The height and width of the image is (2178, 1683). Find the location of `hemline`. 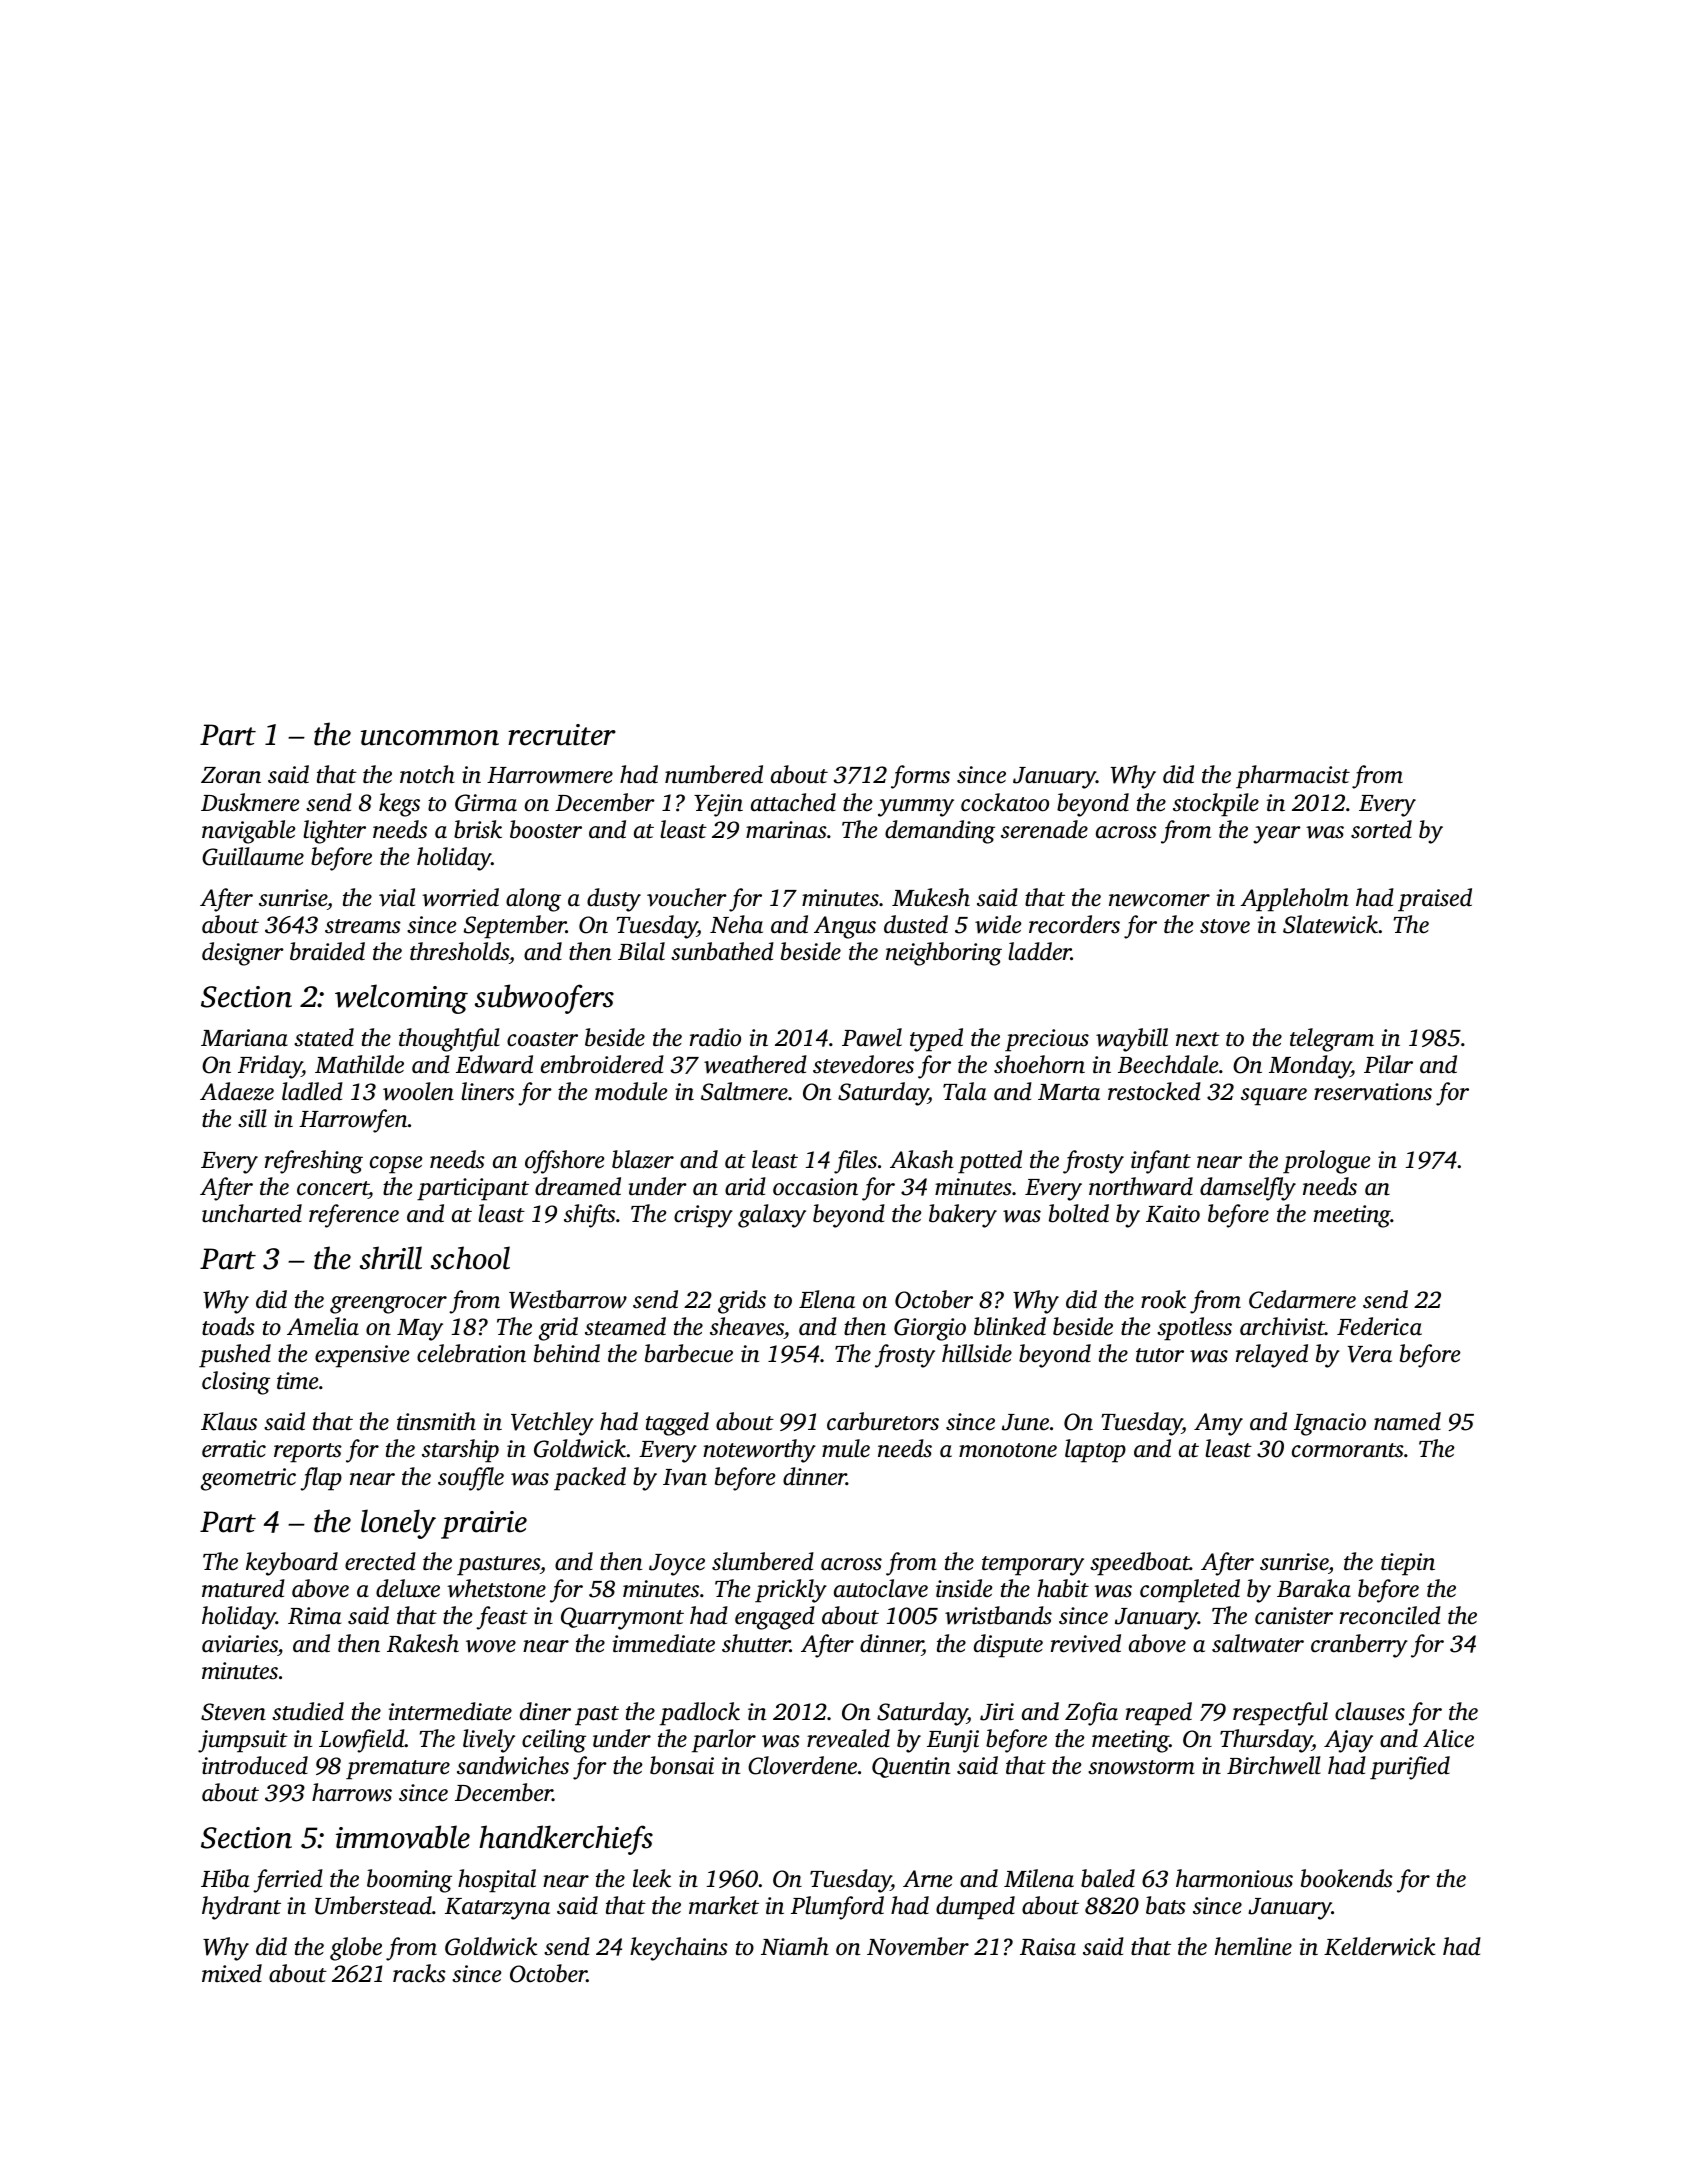

hemline is located at coordinates (1253, 1946).
